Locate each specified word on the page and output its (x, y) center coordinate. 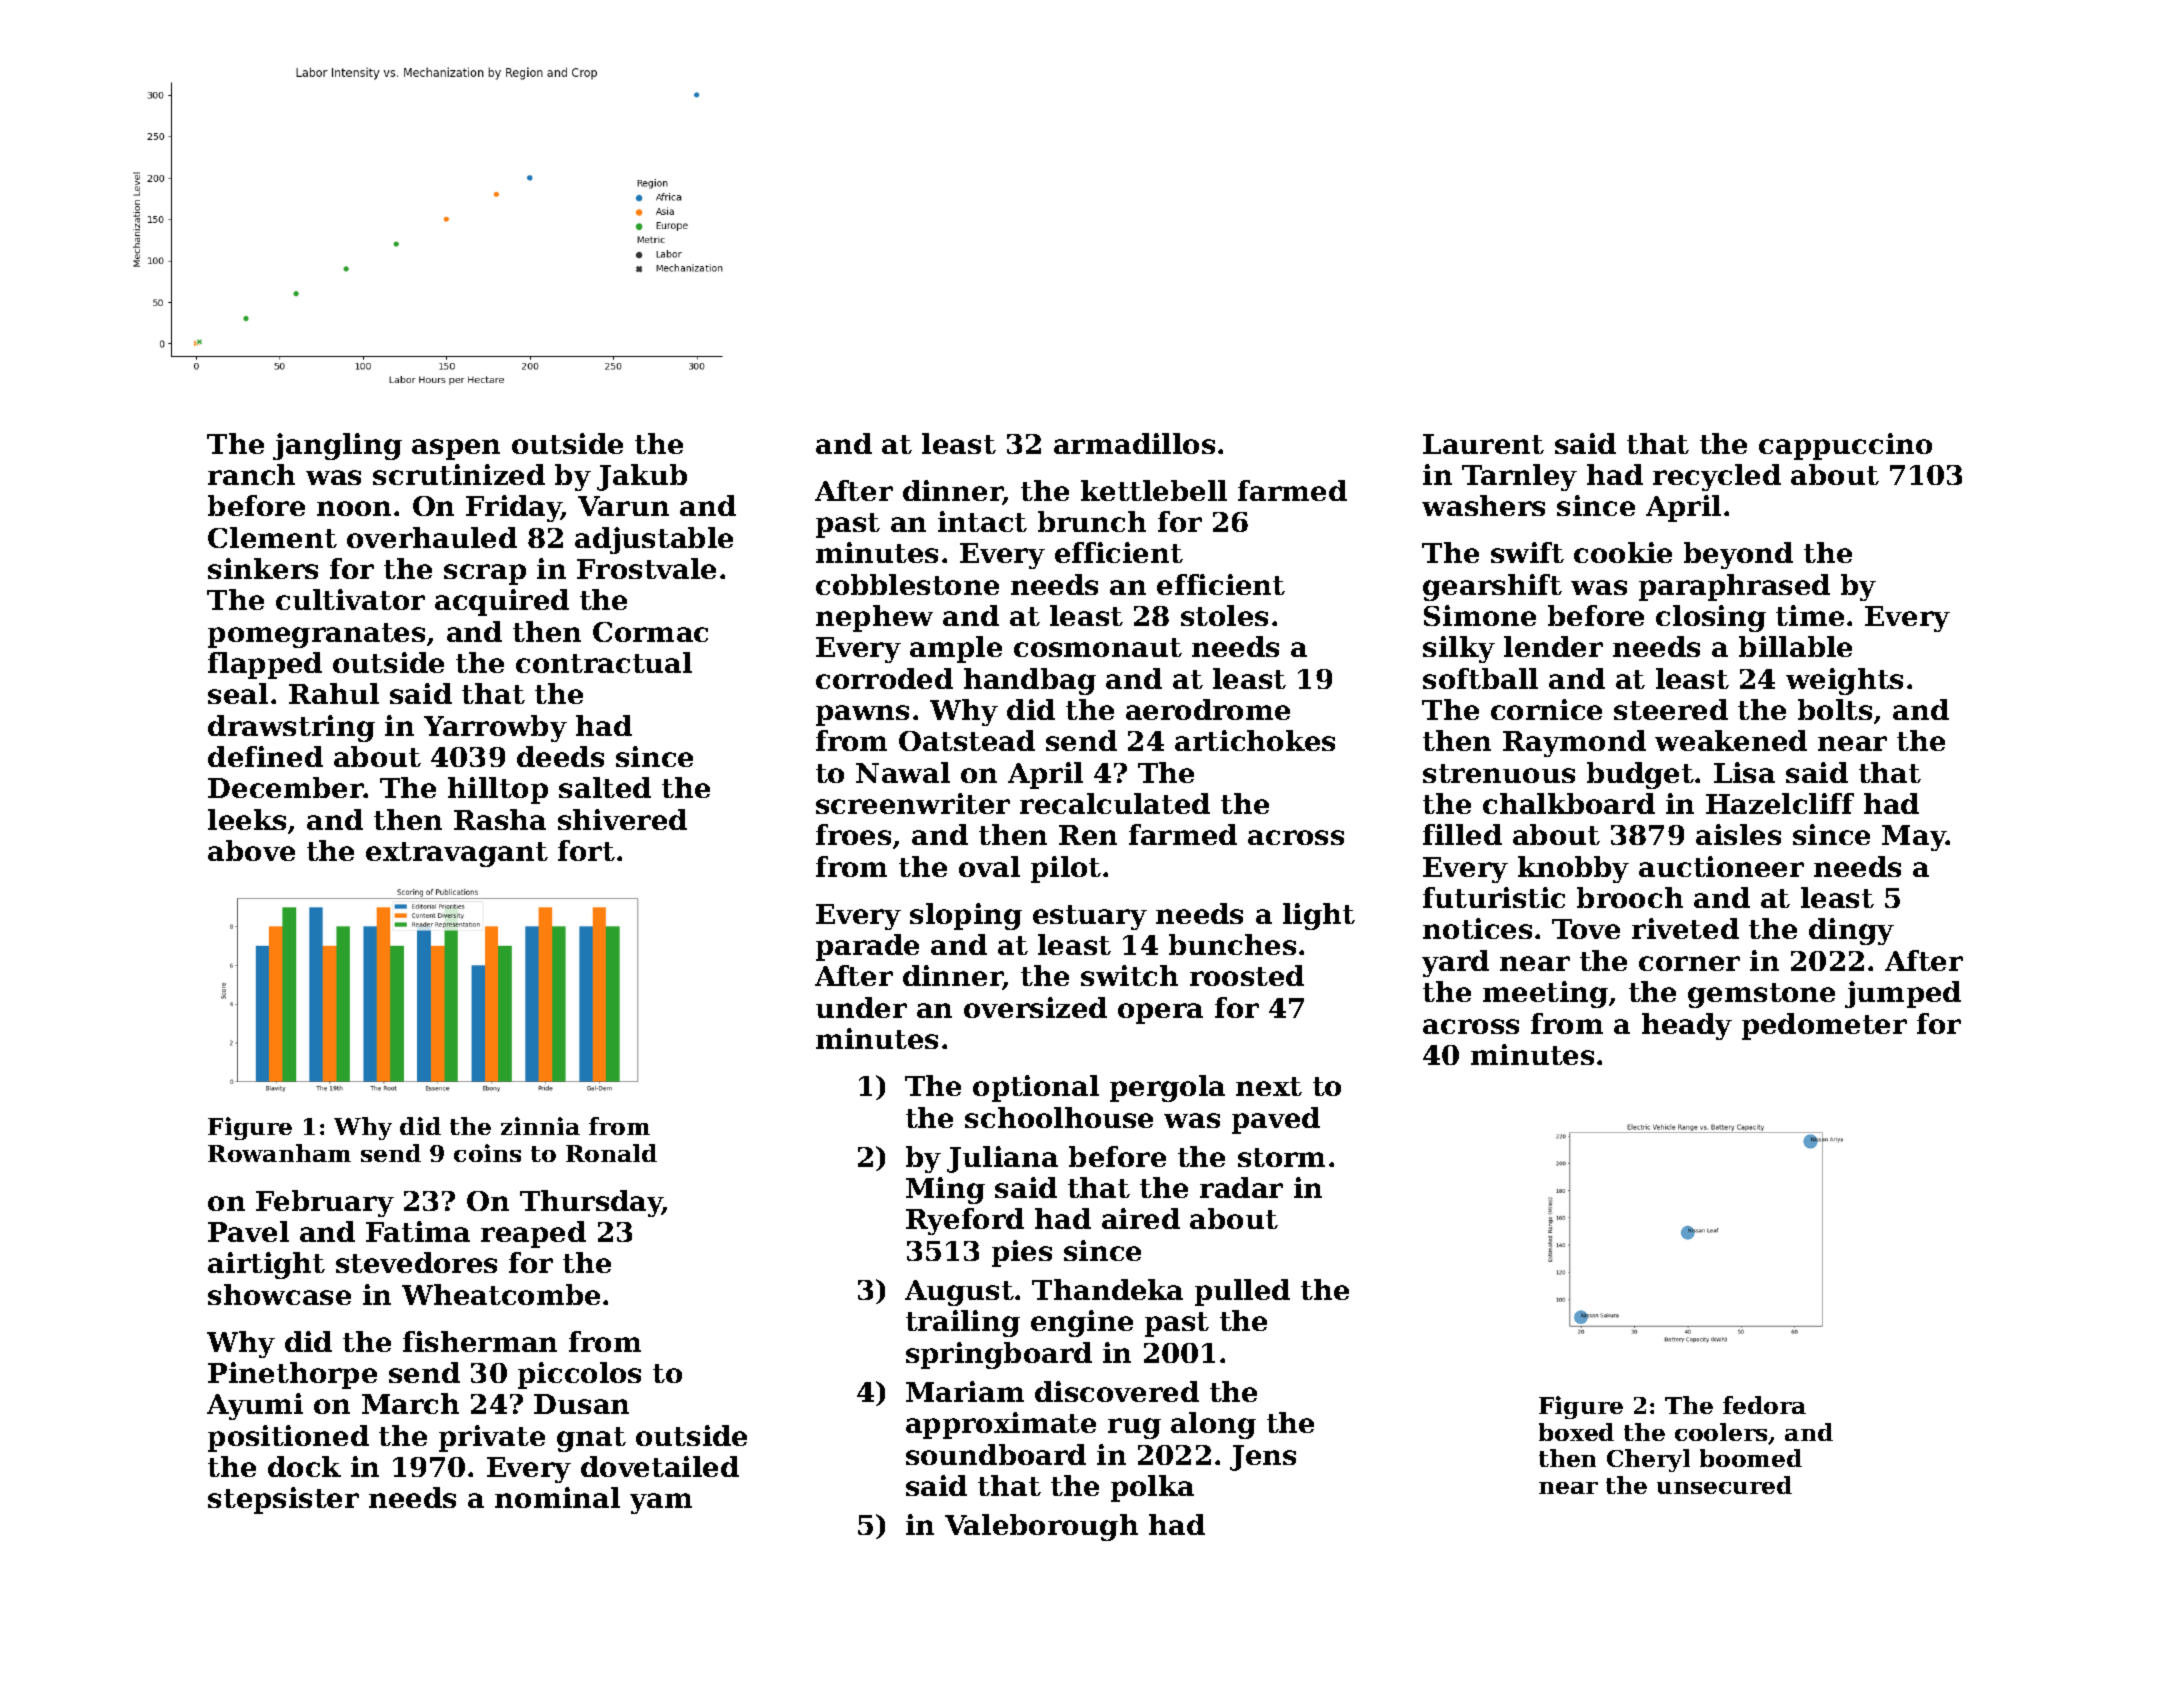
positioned (288, 1438)
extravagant (457, 854)
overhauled (432, 537)
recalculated (1115, 803)
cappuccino (1845, 446)
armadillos (1134, 443)
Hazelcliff (1780, 803)
